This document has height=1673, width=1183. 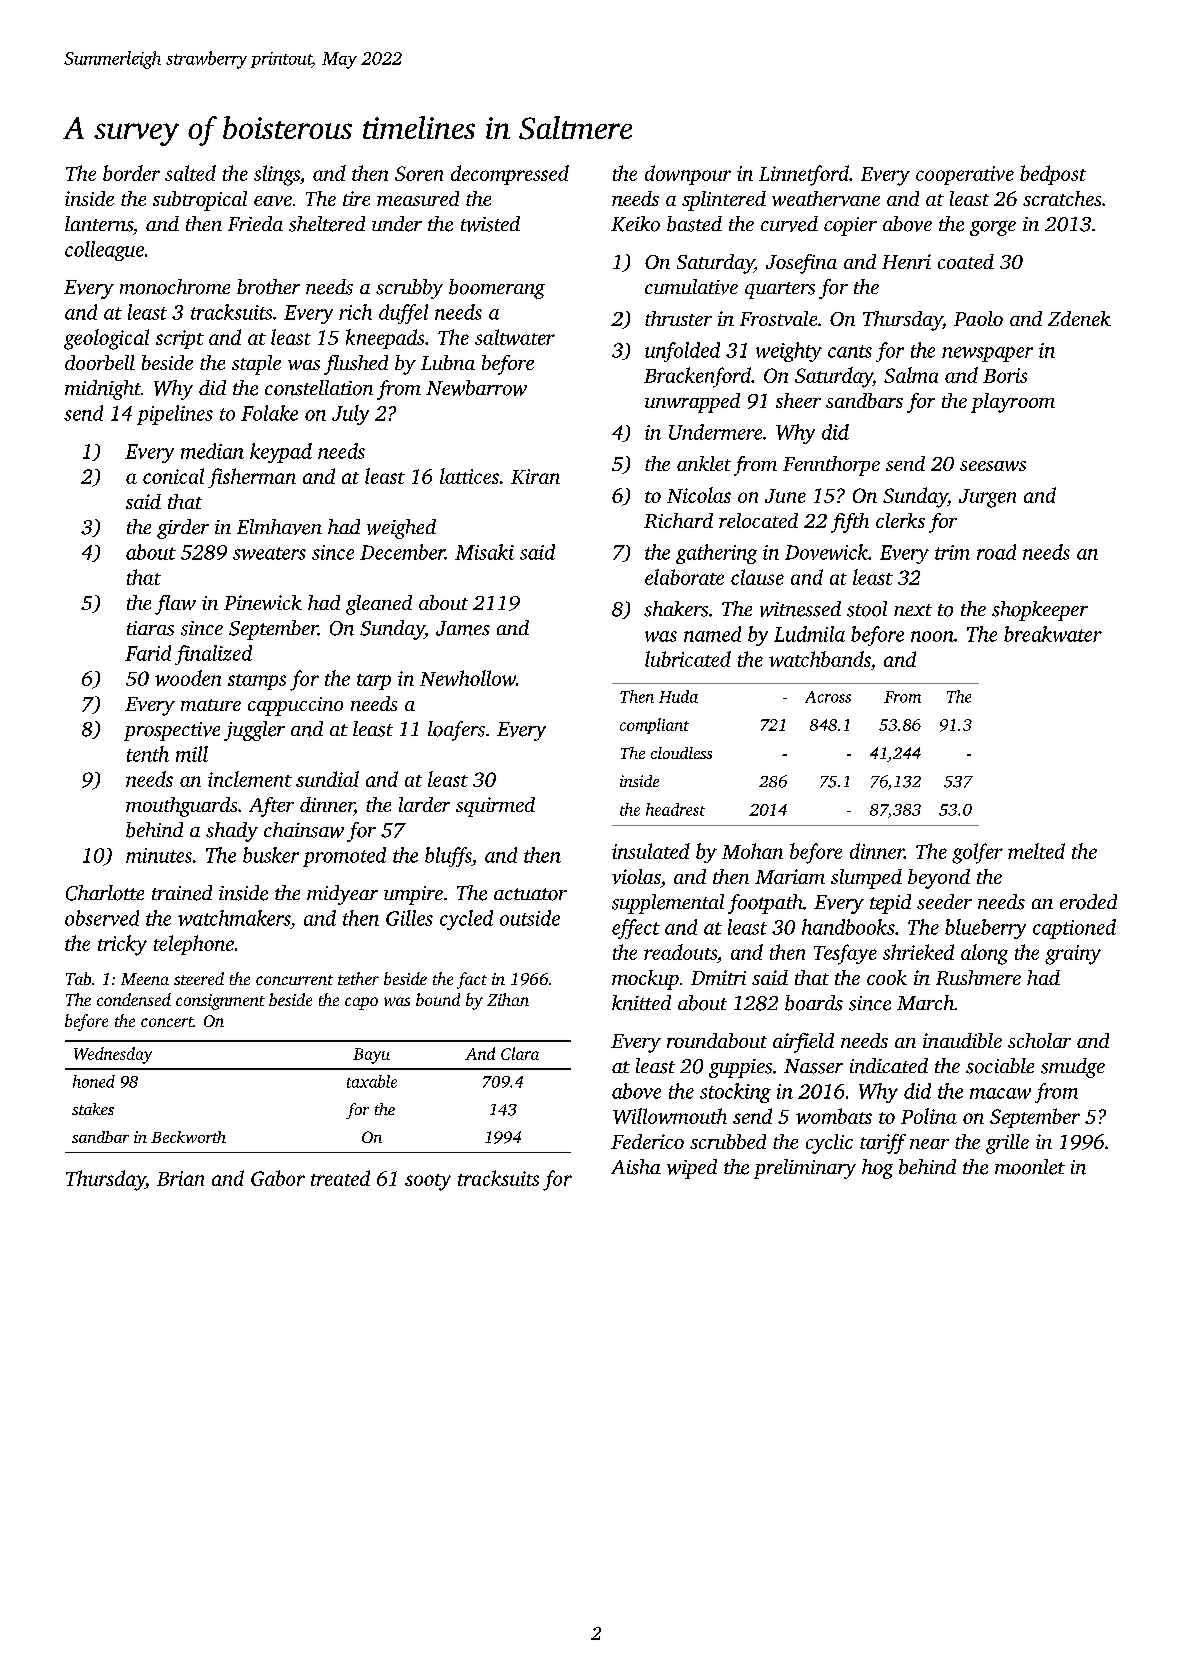 I want to click on gleaned, so click(x=379, y=605).
